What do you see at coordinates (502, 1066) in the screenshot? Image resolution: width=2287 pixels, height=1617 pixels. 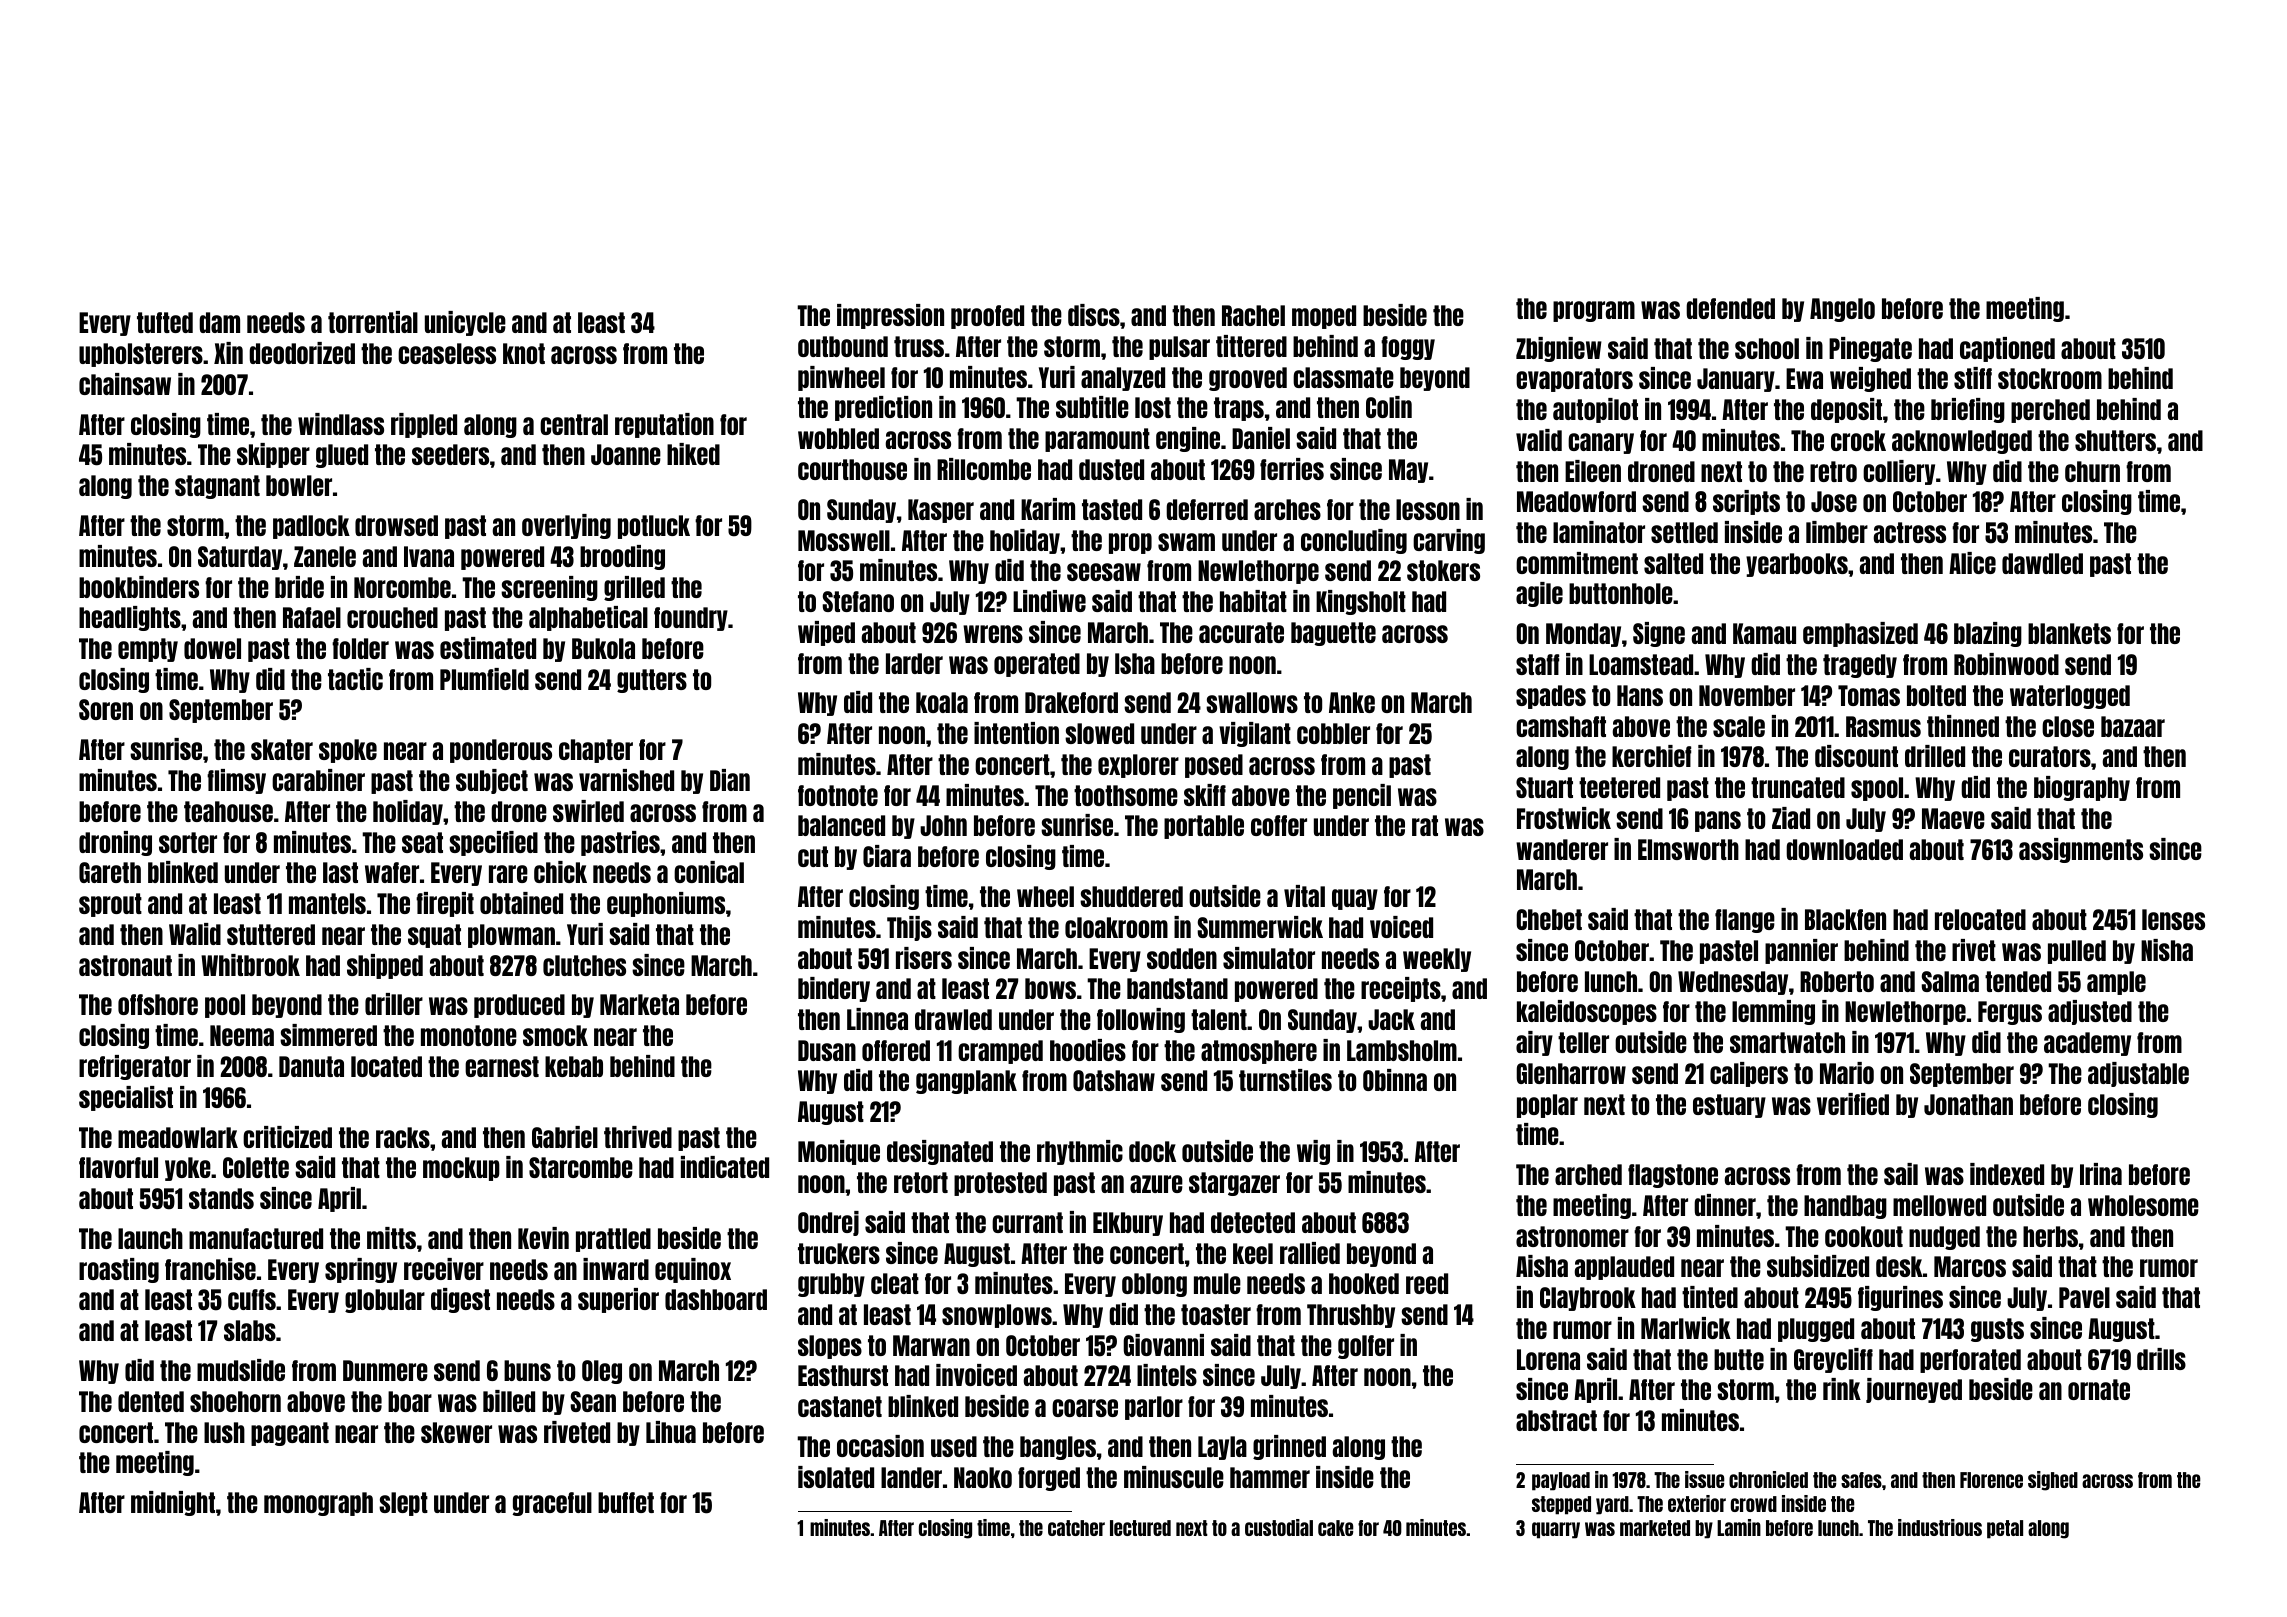 I see `earnest` at bounding box center [502, 1066].
